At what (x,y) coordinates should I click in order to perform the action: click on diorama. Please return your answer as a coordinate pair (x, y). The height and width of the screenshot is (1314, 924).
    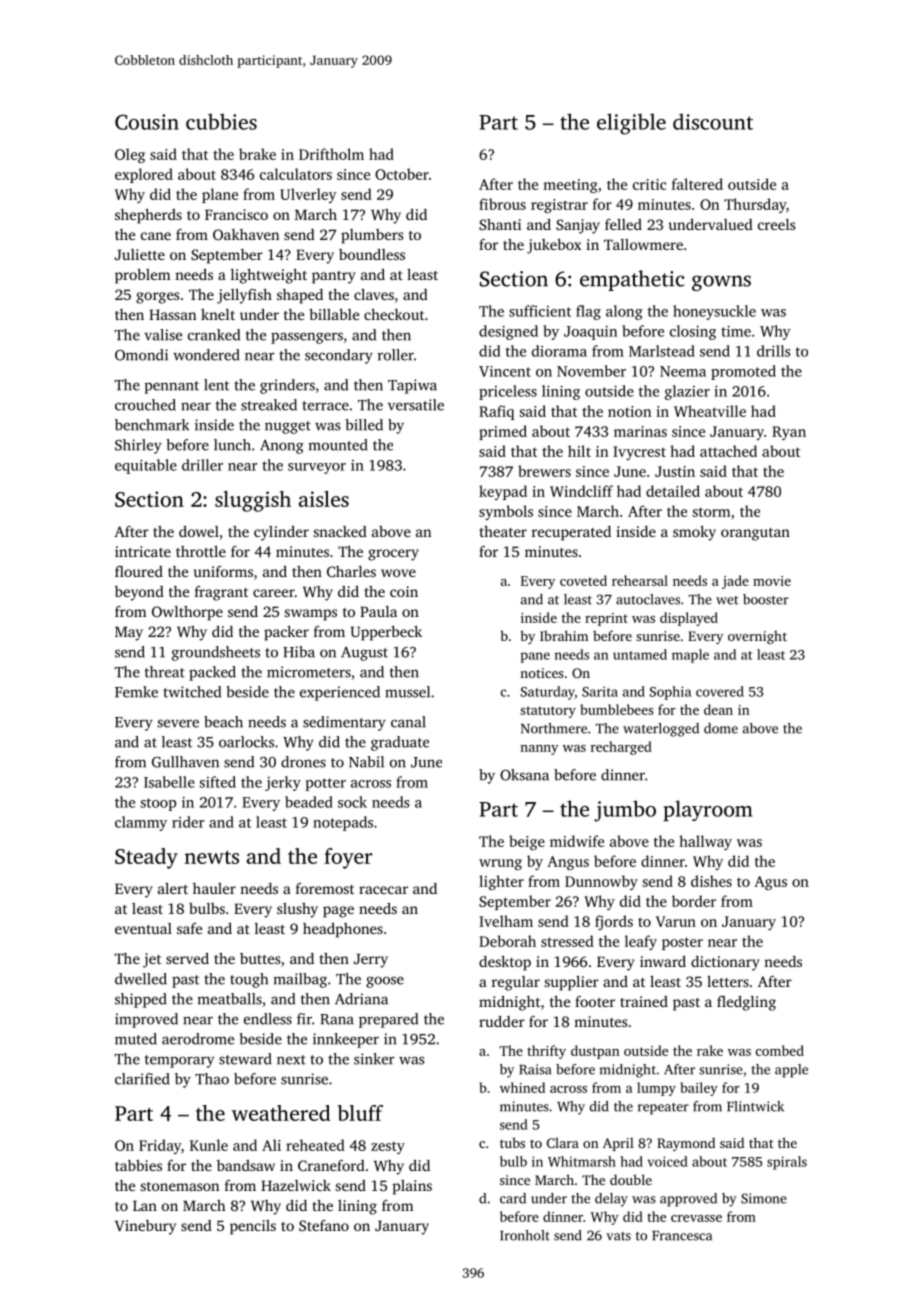
    Looking at the image, I should click on (559, 351).
